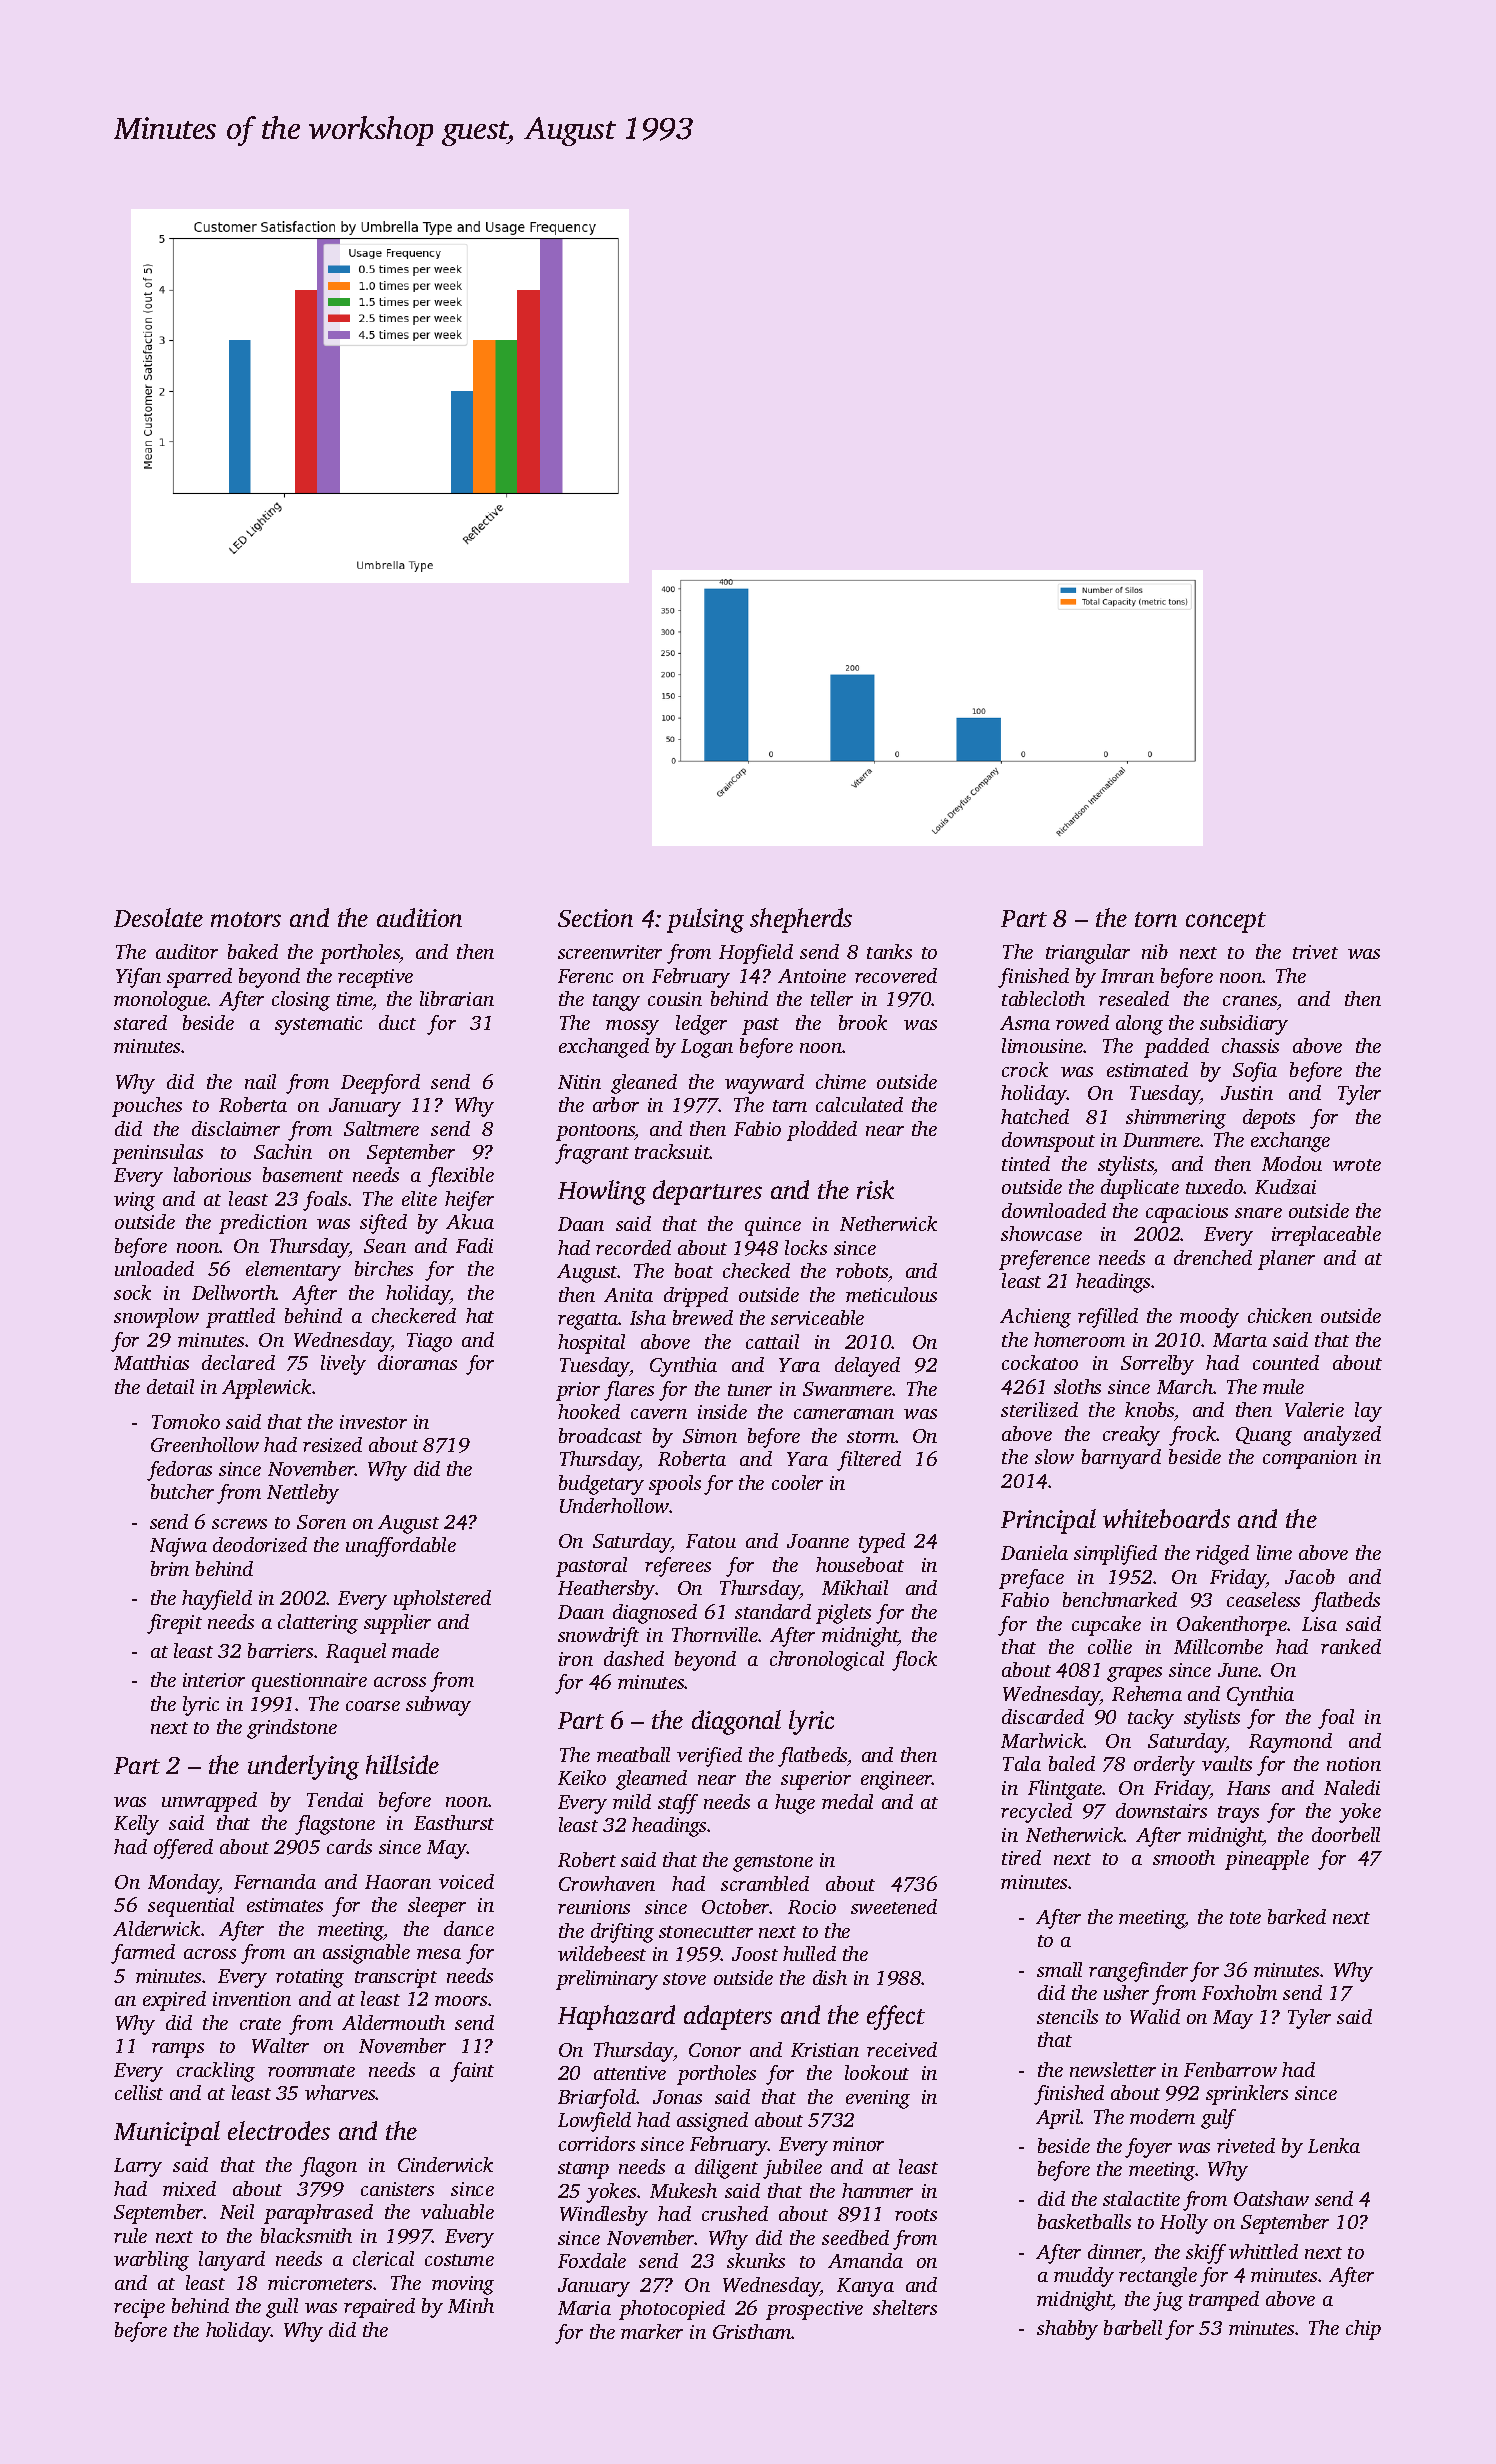 The width and height of the page is (1496, 2464). I want to click on faint, so click(472, 2072).
